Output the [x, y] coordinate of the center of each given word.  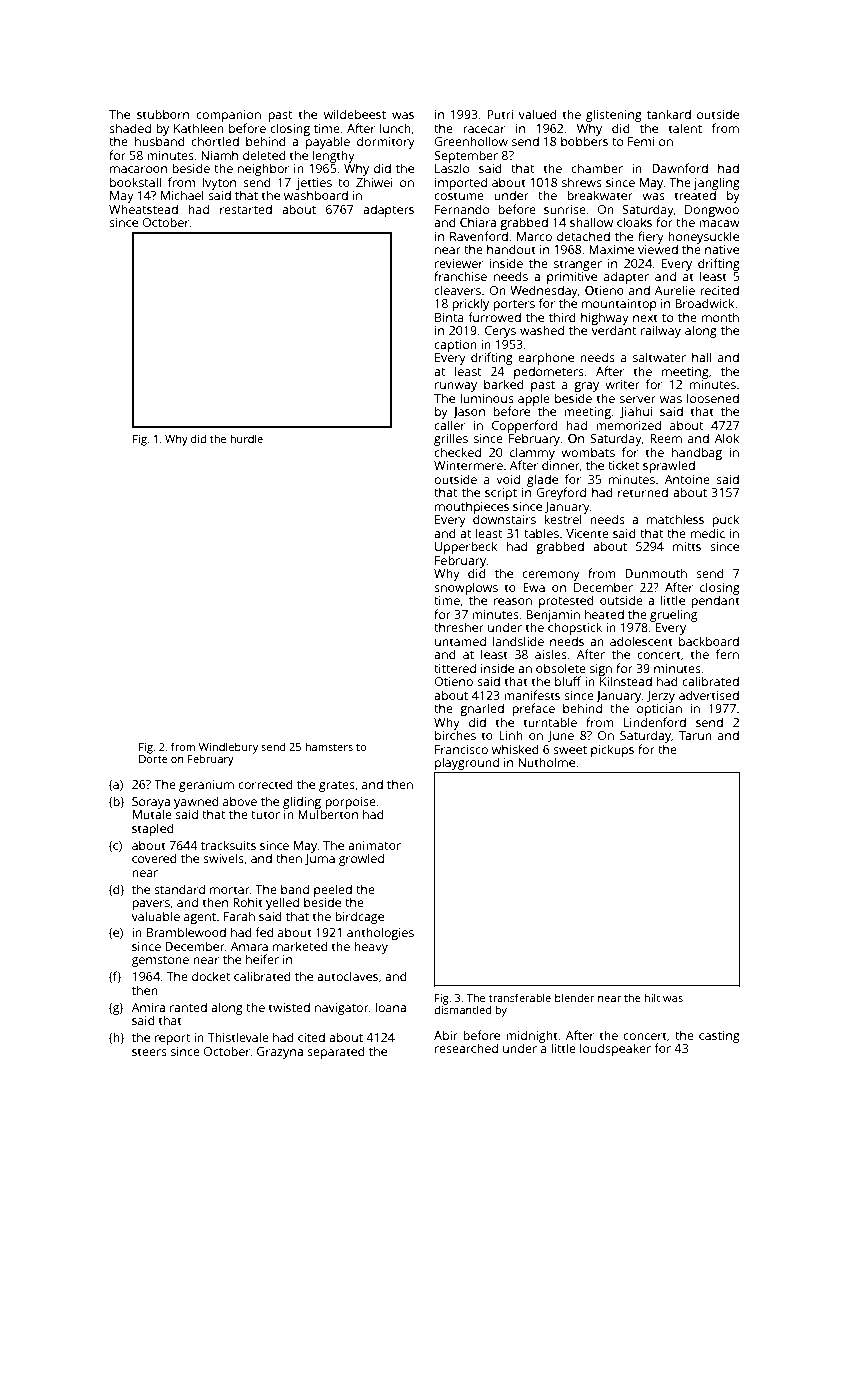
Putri [500, 114]
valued [538, 114]
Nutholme [546, 762]
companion [228, 116]
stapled [153, 829]
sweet [570, 750]
